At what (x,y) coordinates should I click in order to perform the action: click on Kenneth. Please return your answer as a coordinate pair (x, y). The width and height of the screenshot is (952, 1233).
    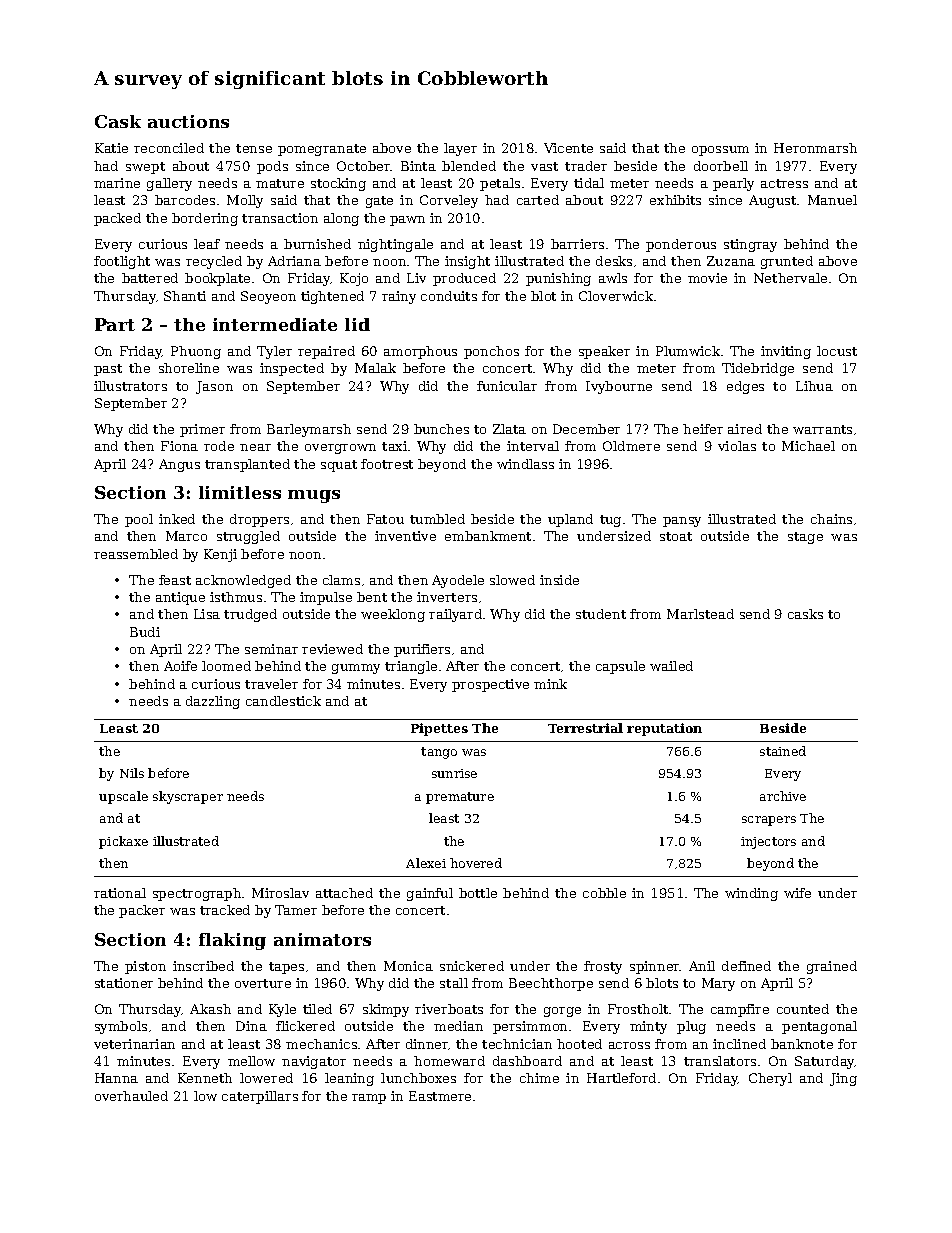
    Looking at the image, I should click on (205, 1078).
